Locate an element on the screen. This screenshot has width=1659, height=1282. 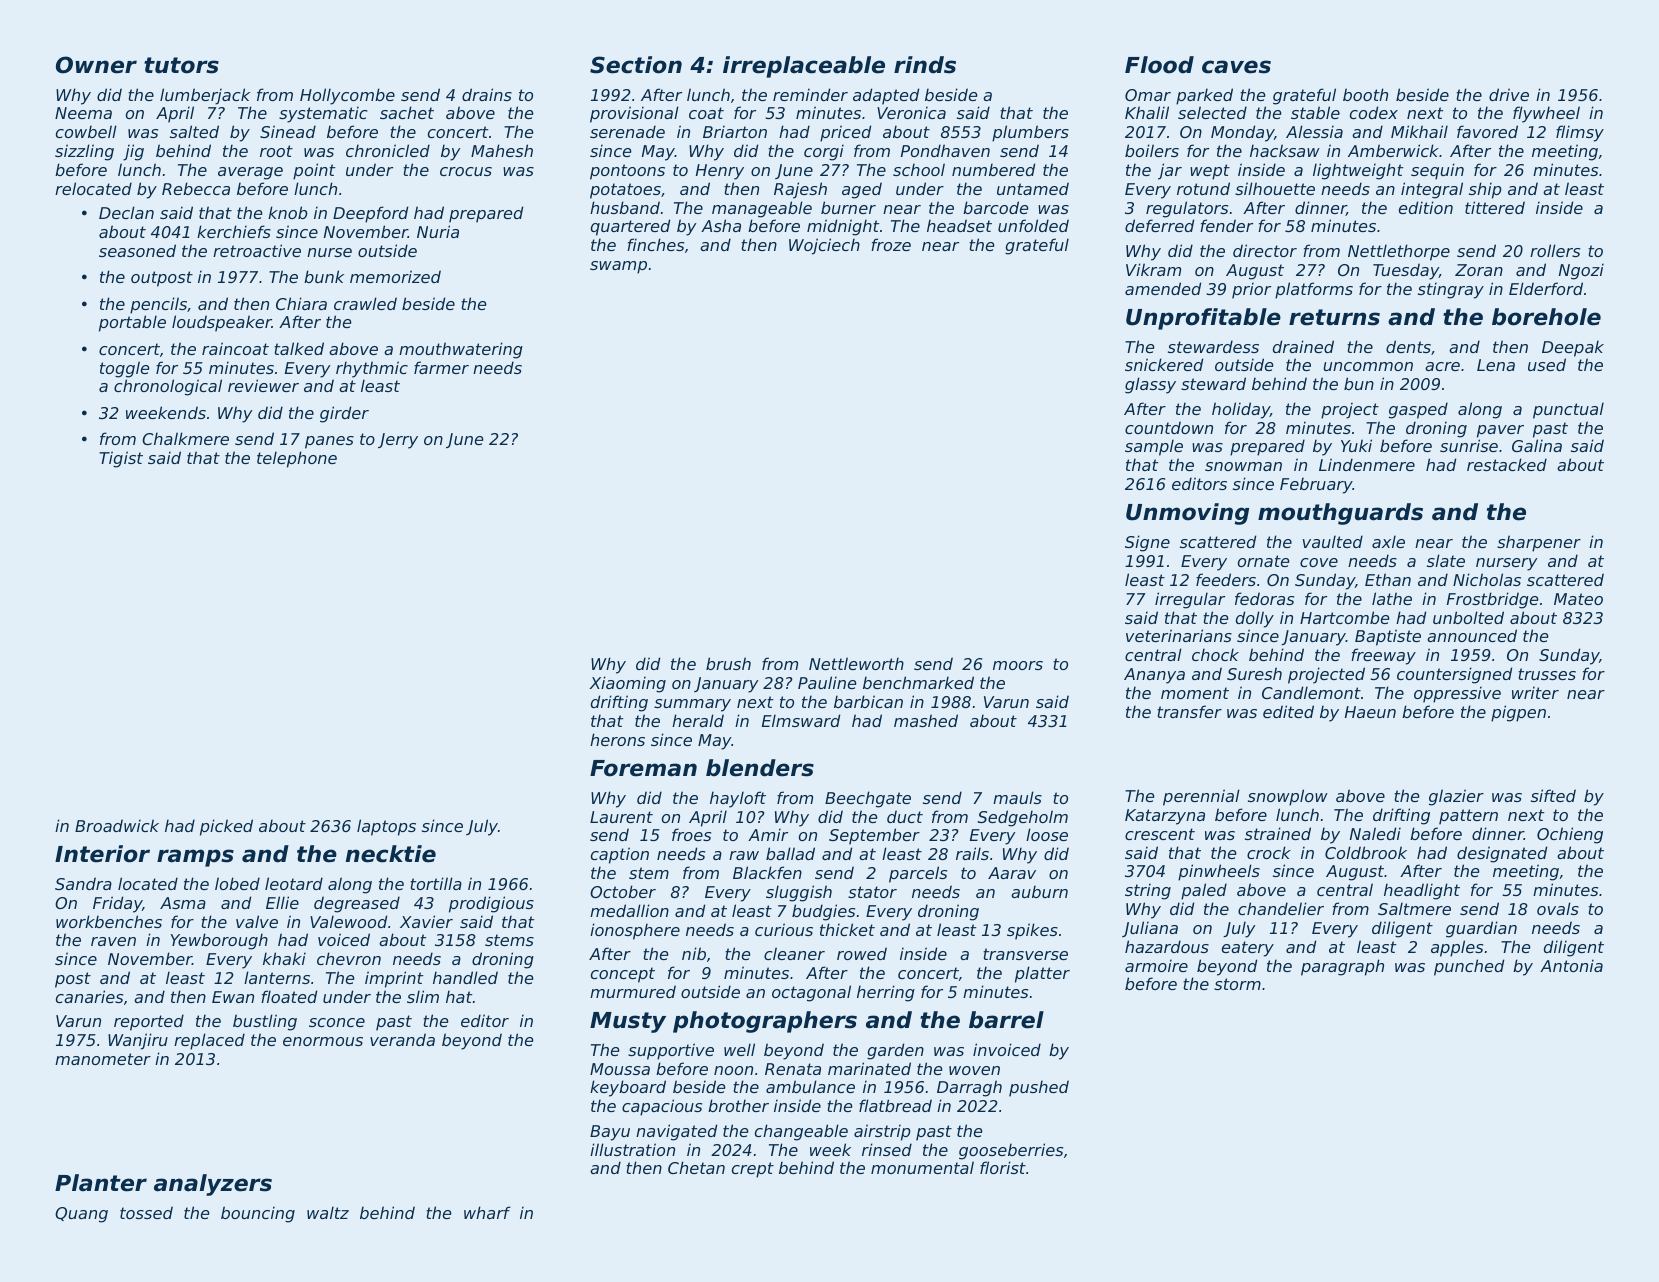
brush is located at coordinates (728, 663).
